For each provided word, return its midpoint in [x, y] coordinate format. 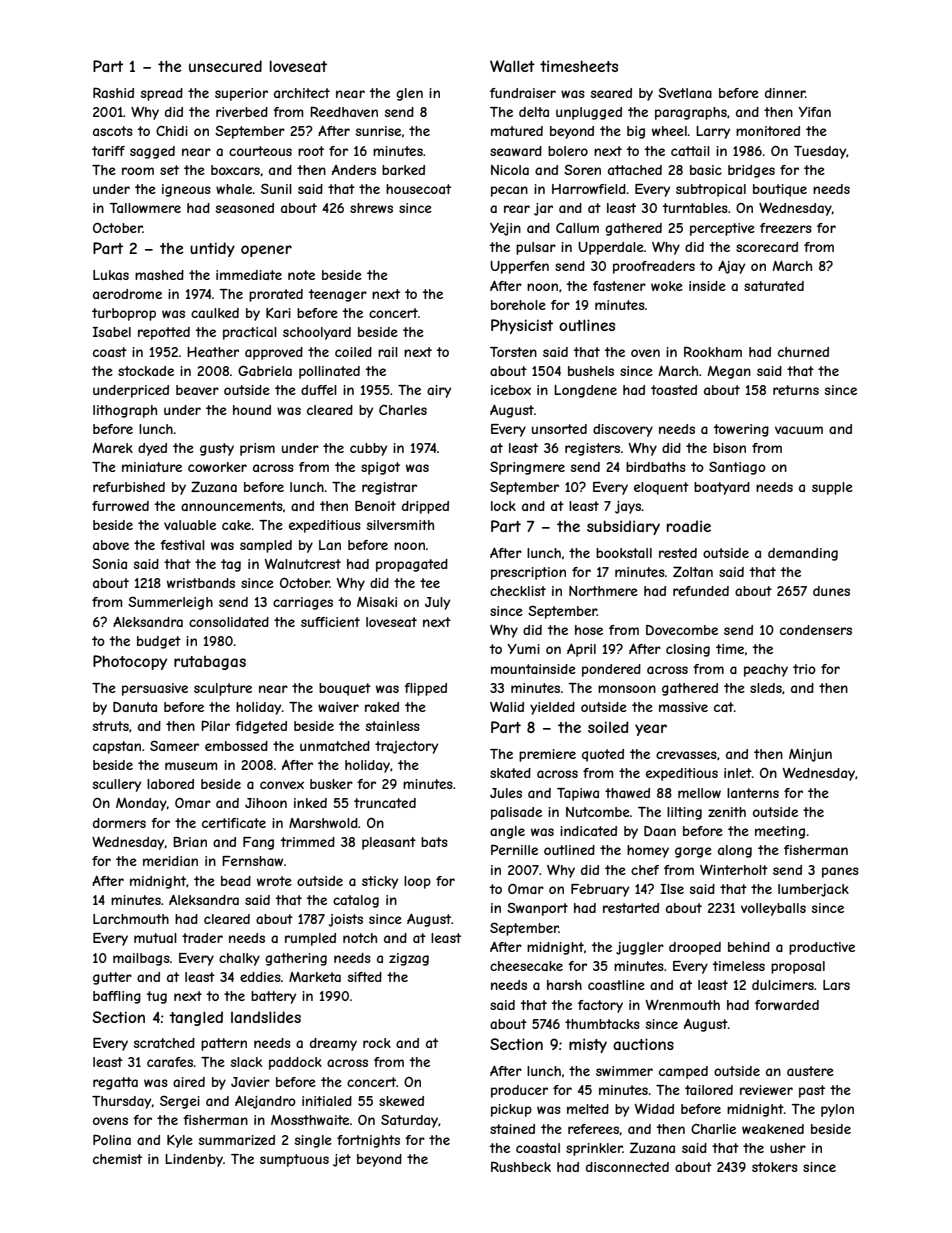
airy [439, 391]
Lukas [111, 275]
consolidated [229, 622]
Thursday [122, 1102]
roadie [689, 526]
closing [688, 650]
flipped [425, 689]
